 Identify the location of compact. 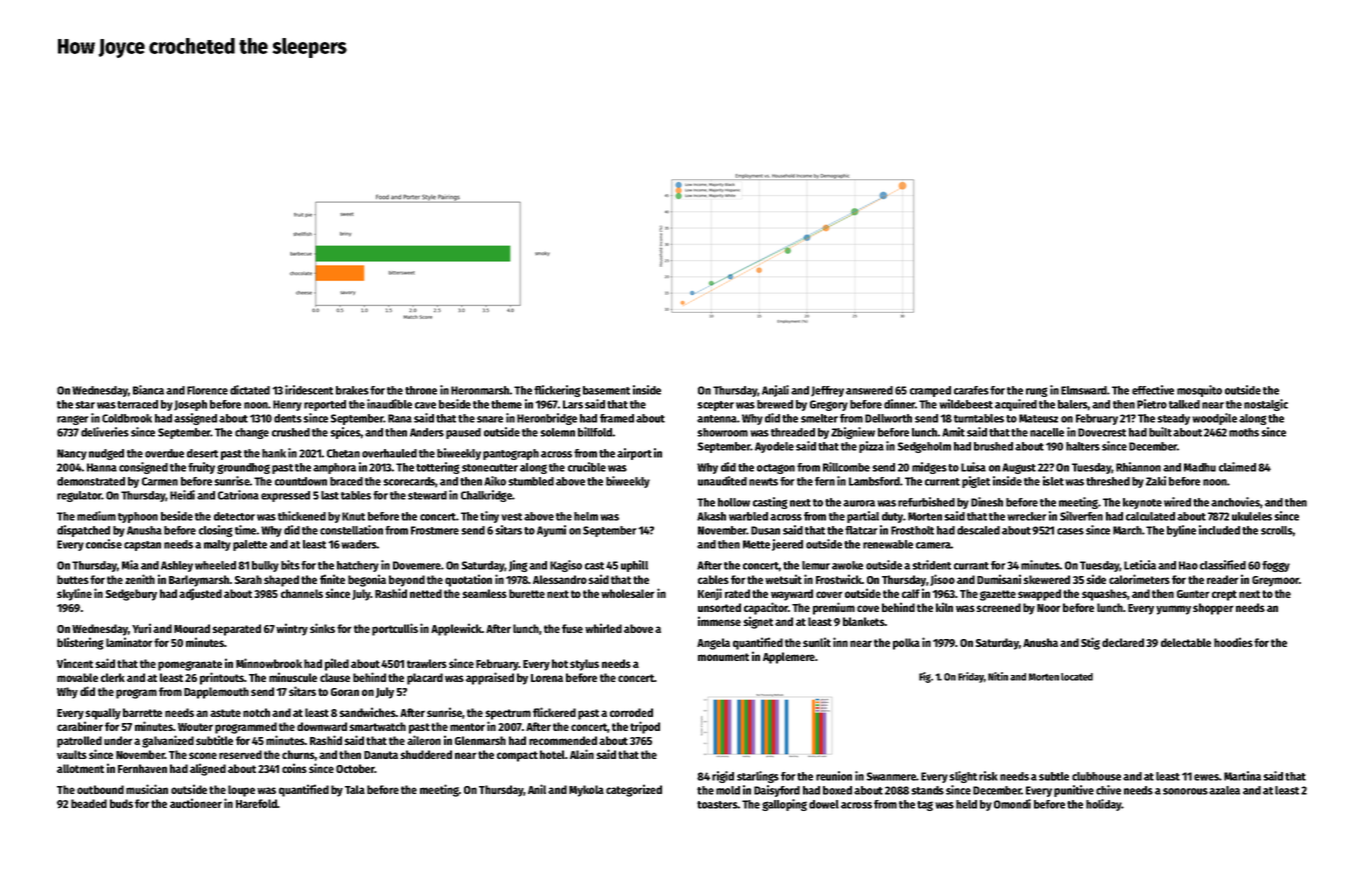
(517, 756).
